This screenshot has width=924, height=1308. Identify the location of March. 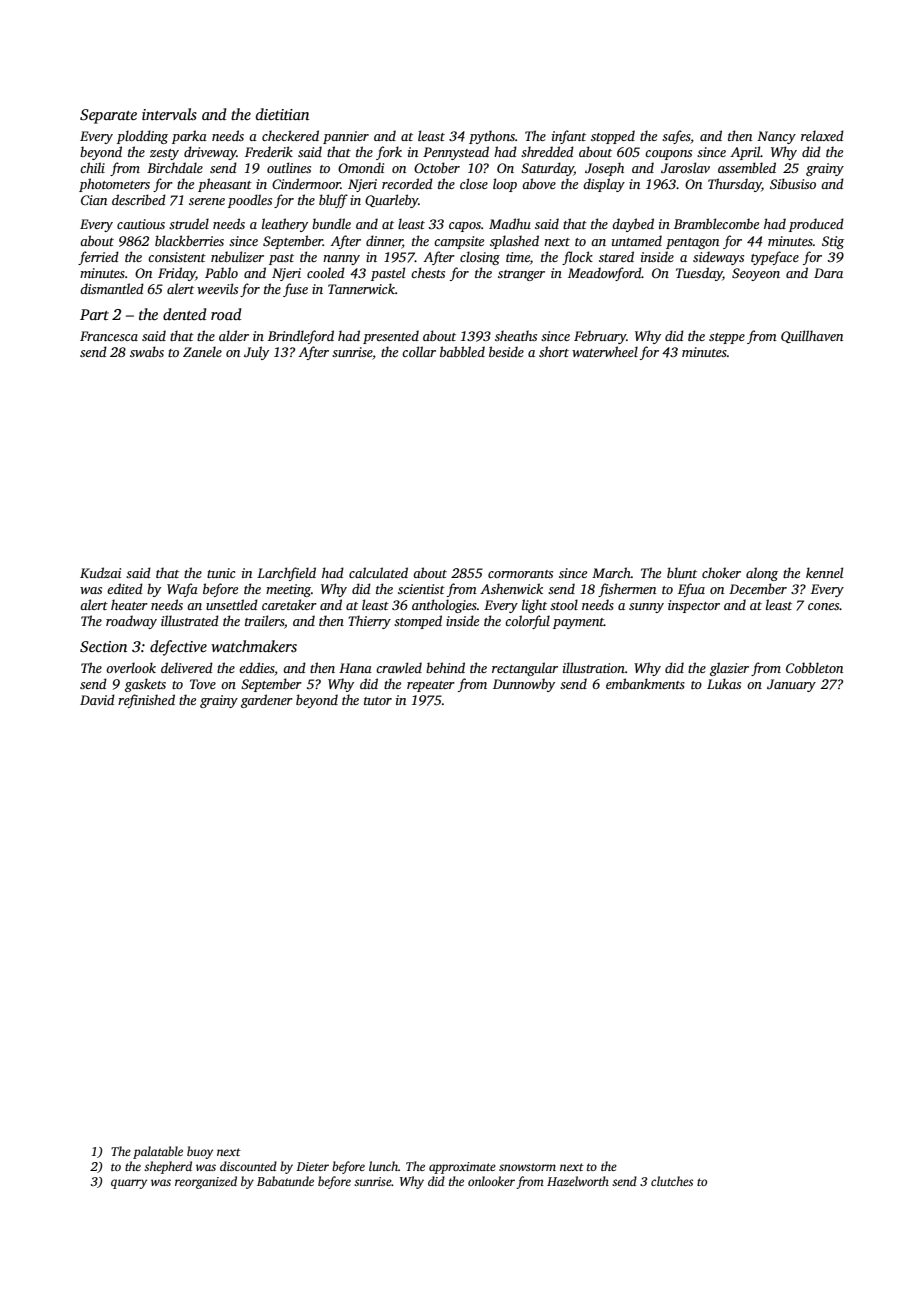
(611, 572).
